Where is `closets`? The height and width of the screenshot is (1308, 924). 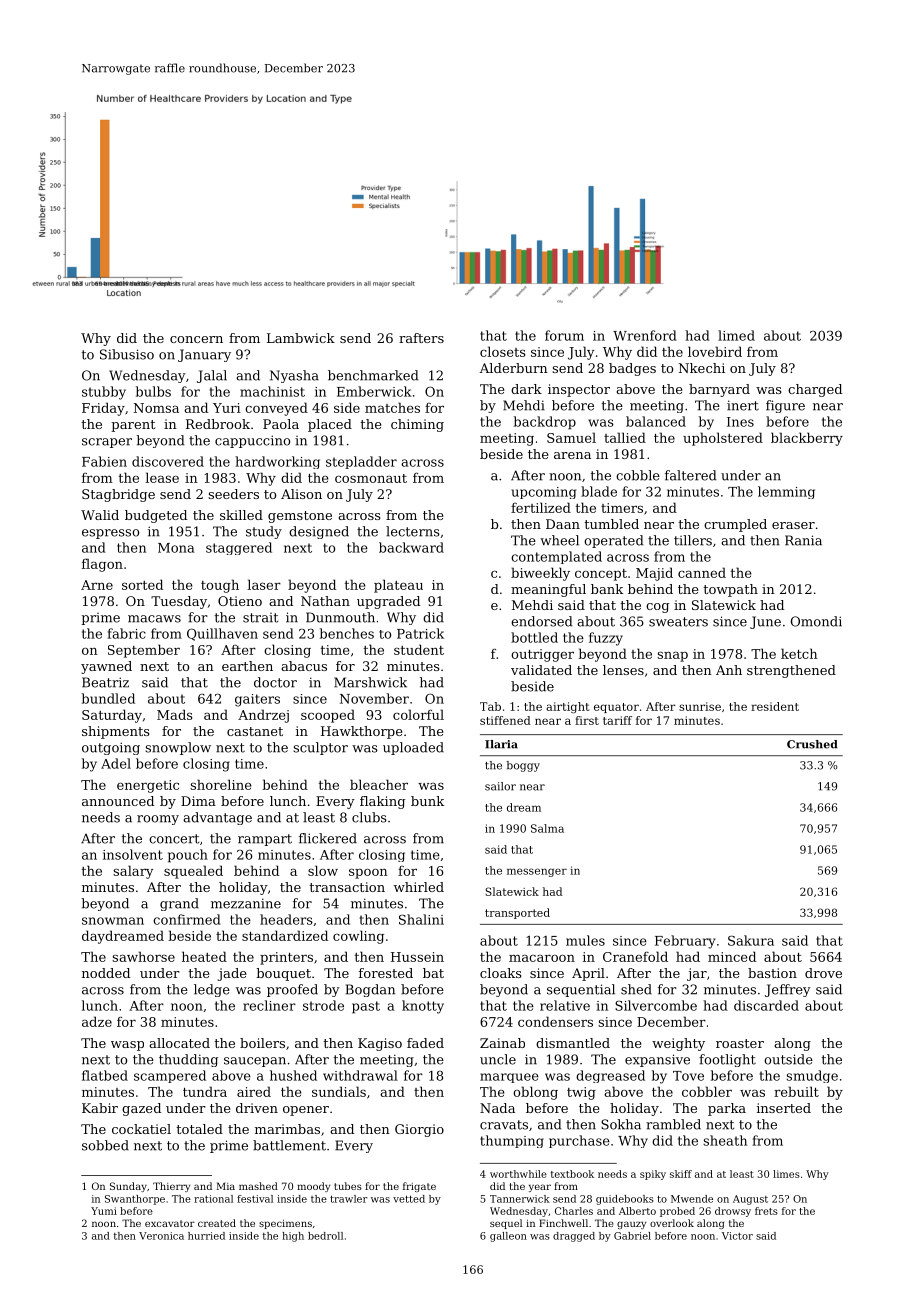 closets is located at coordinates (503, 351).
